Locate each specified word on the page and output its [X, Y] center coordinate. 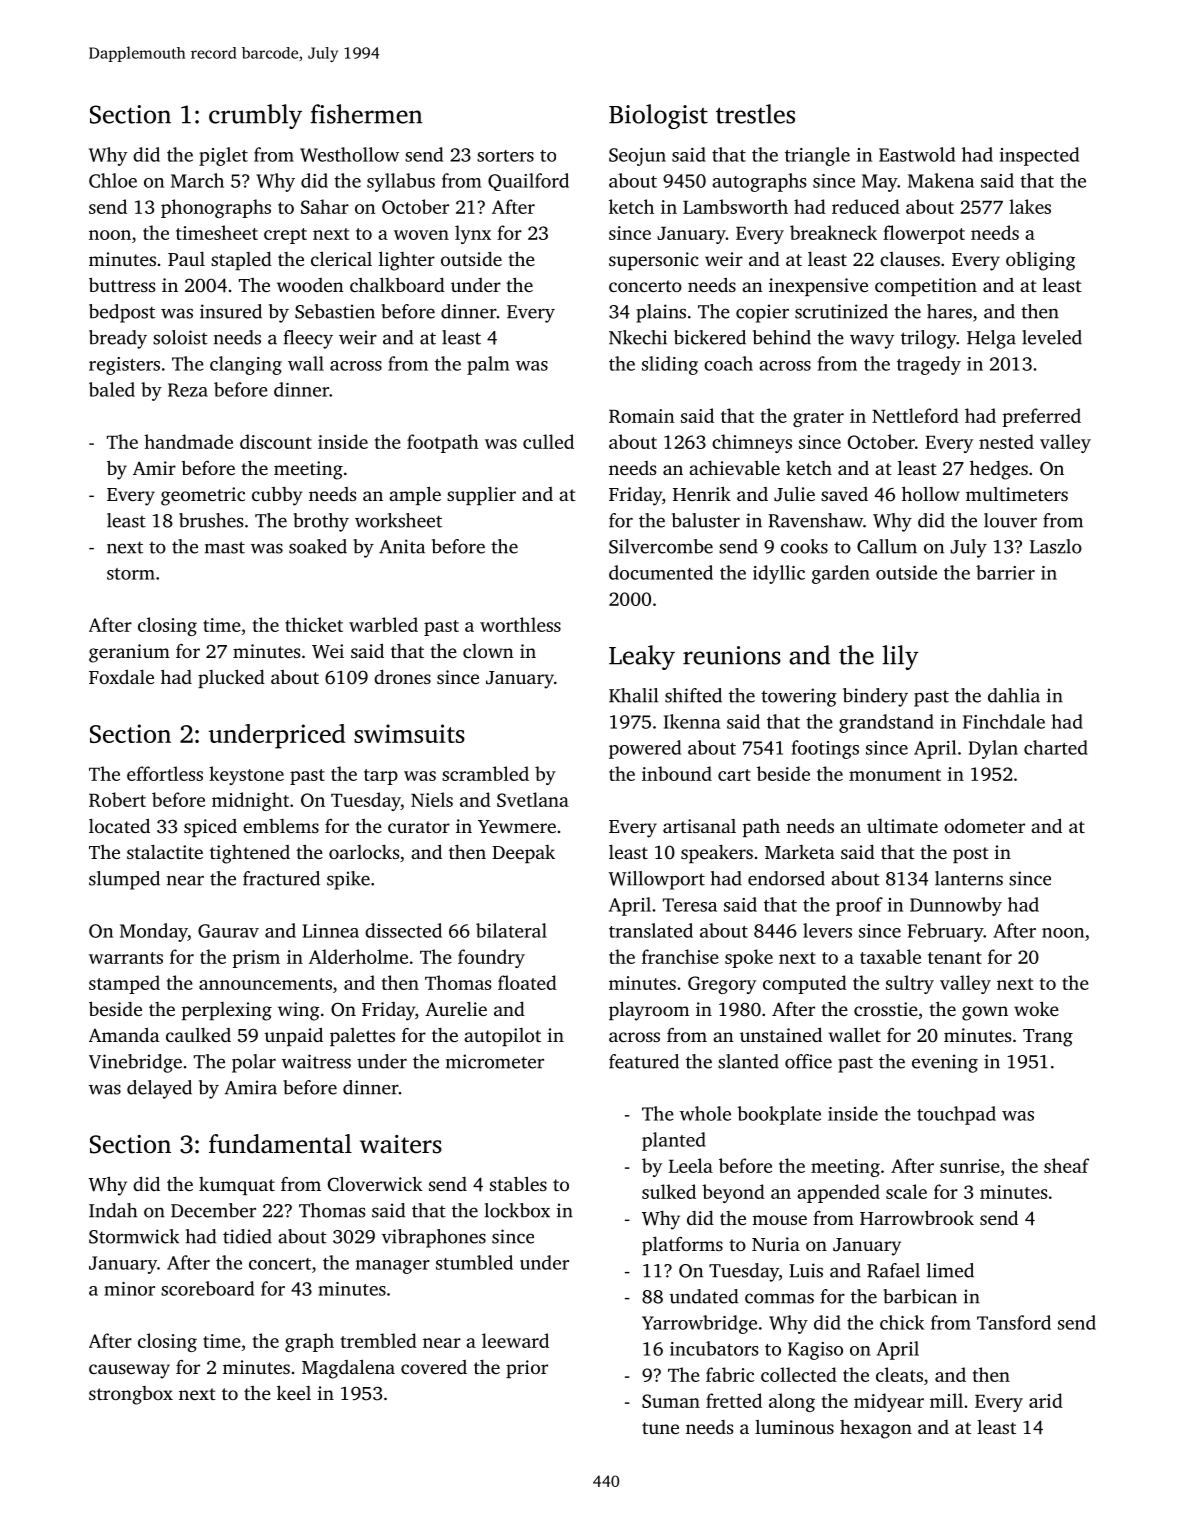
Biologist [658, 116]
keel [294, 1392]
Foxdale [121, 677]
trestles [755, 114]
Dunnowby [956, 906]
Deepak [523, 854]
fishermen [366, 114]
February [945, 932]
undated [704, 1296]
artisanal [699, 826]
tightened [250, 854]
